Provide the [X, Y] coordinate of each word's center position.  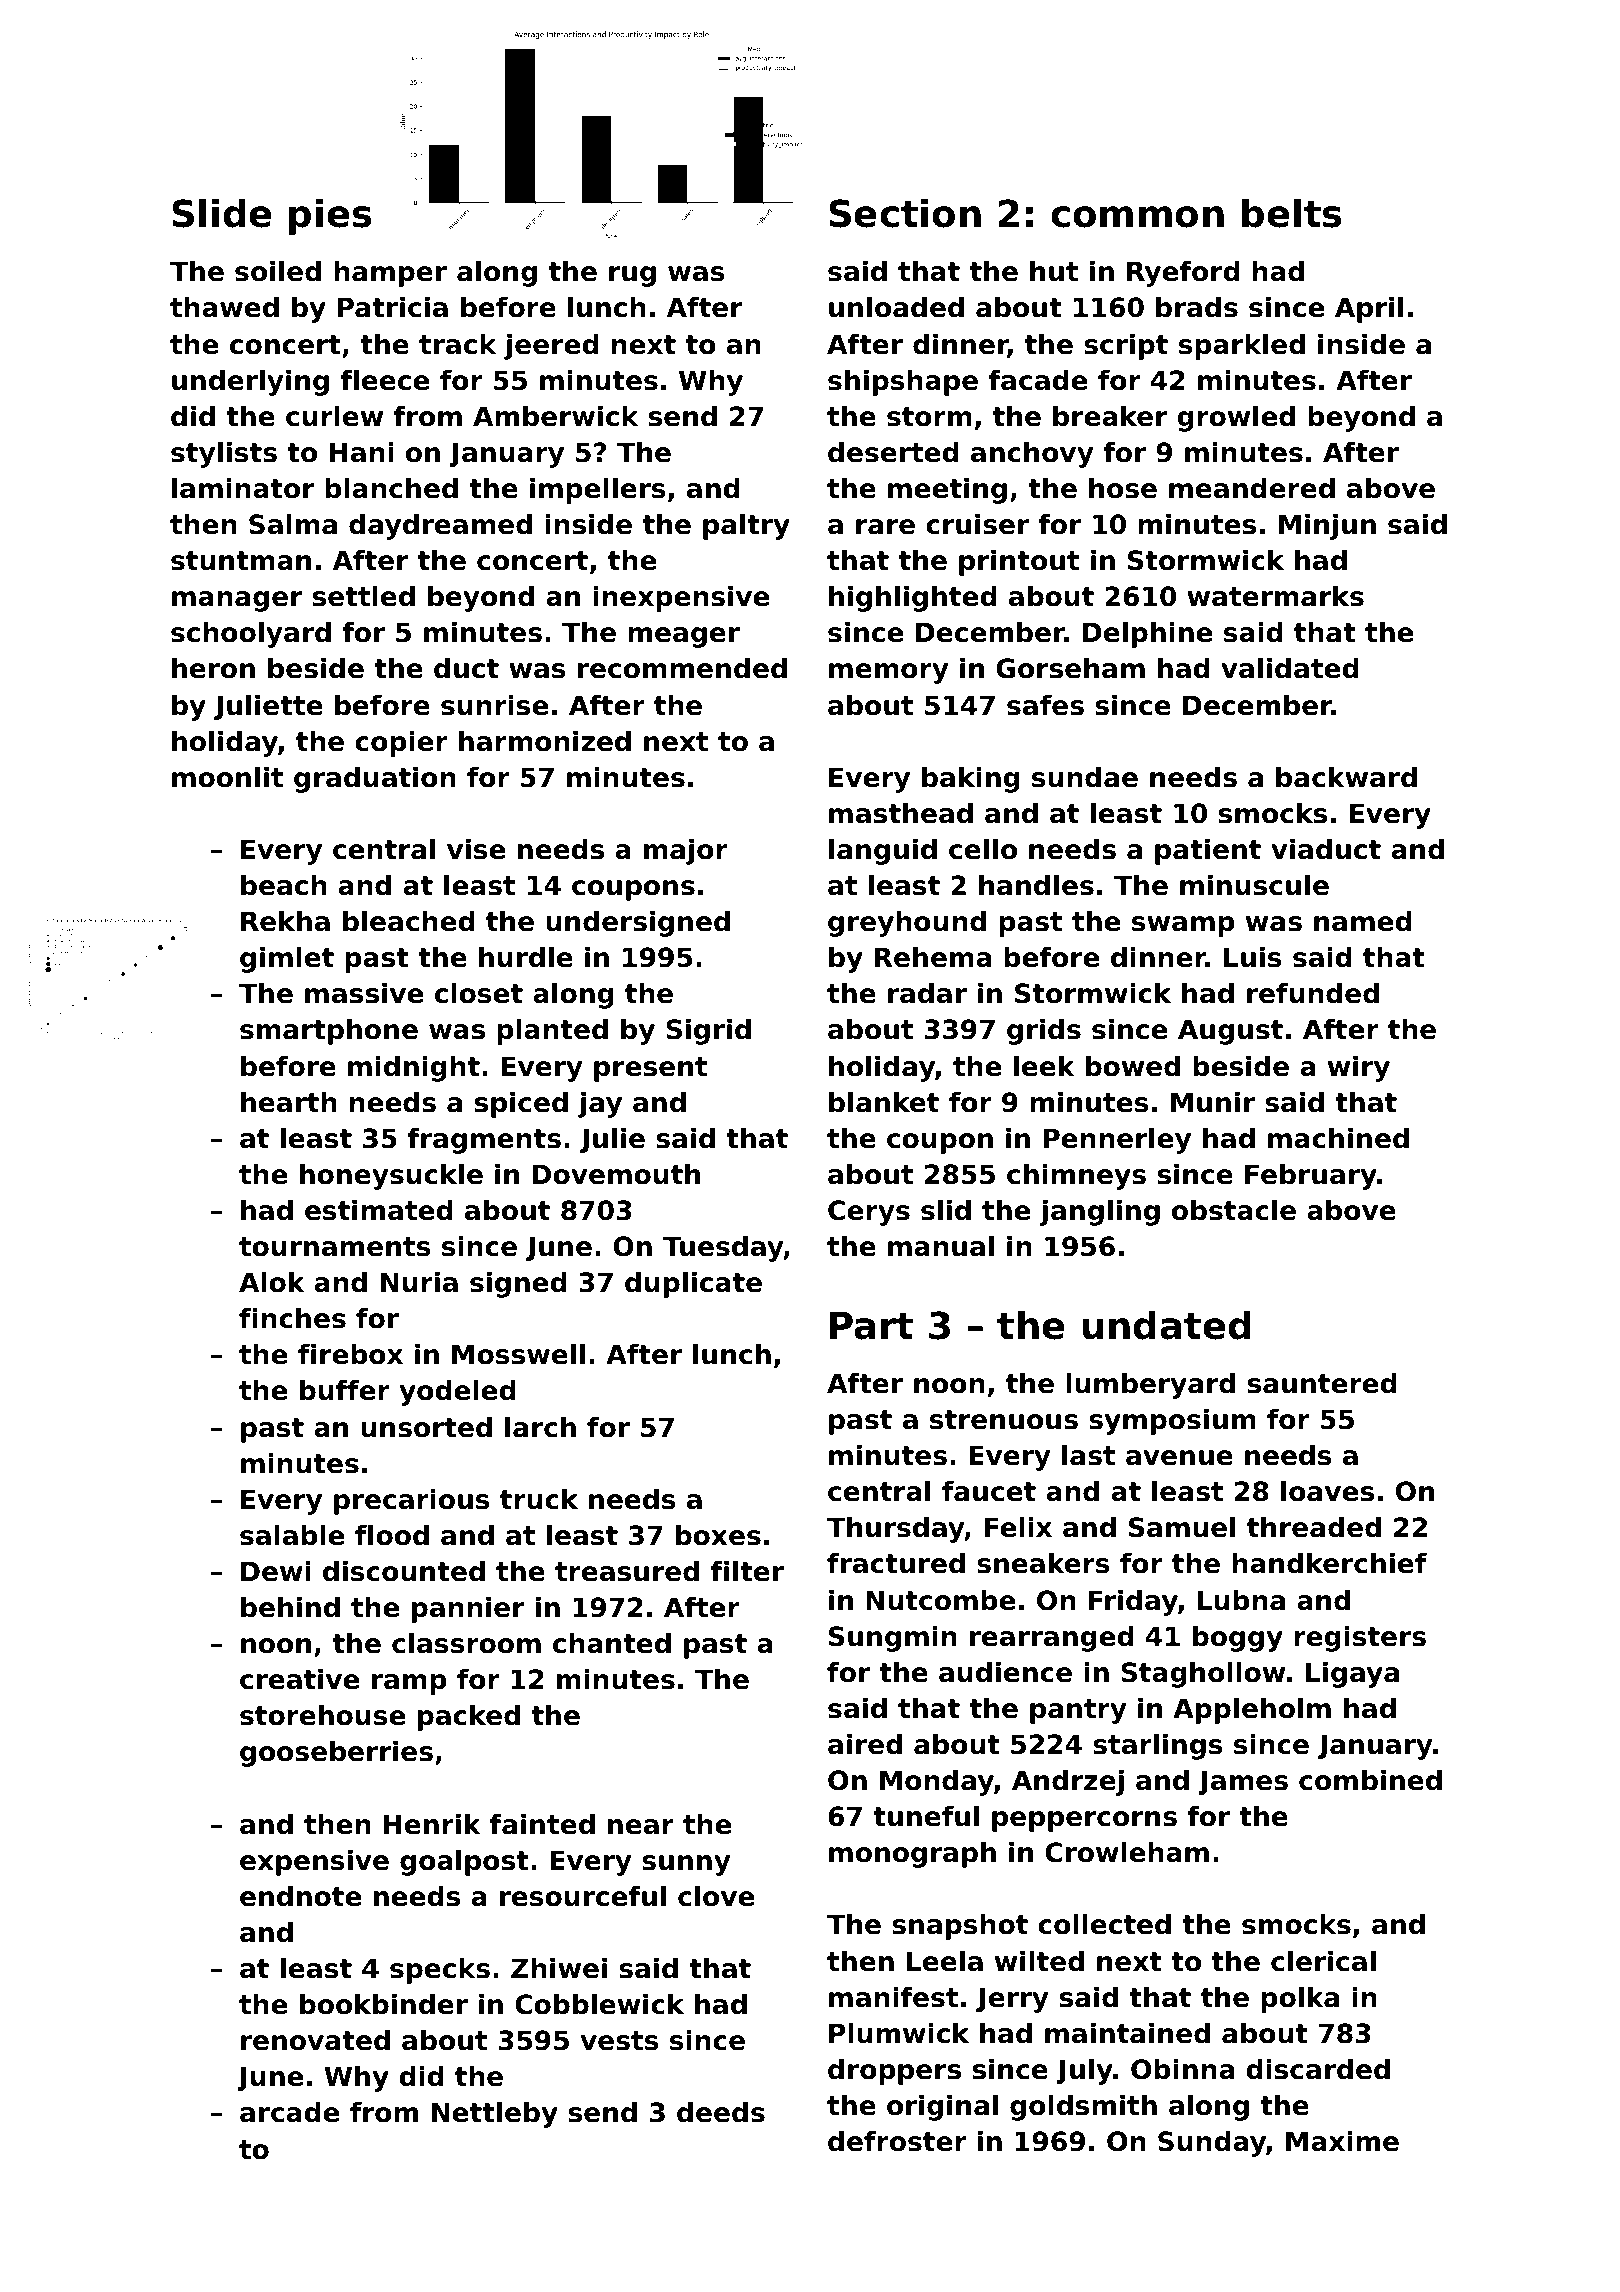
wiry [1359, 1069]
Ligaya [1352, 1675]
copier [401, 744]
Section [905, 213]
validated [1290, 668]
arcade [289, 2112]
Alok [272, 1282]
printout [1019, 563]
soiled [278, 271]
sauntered [1322, 1383]
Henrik [432, 1824]
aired [865, 1744]
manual [941, 1246]
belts [1292, 213]
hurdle [526, 957]
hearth [289, 1102]
